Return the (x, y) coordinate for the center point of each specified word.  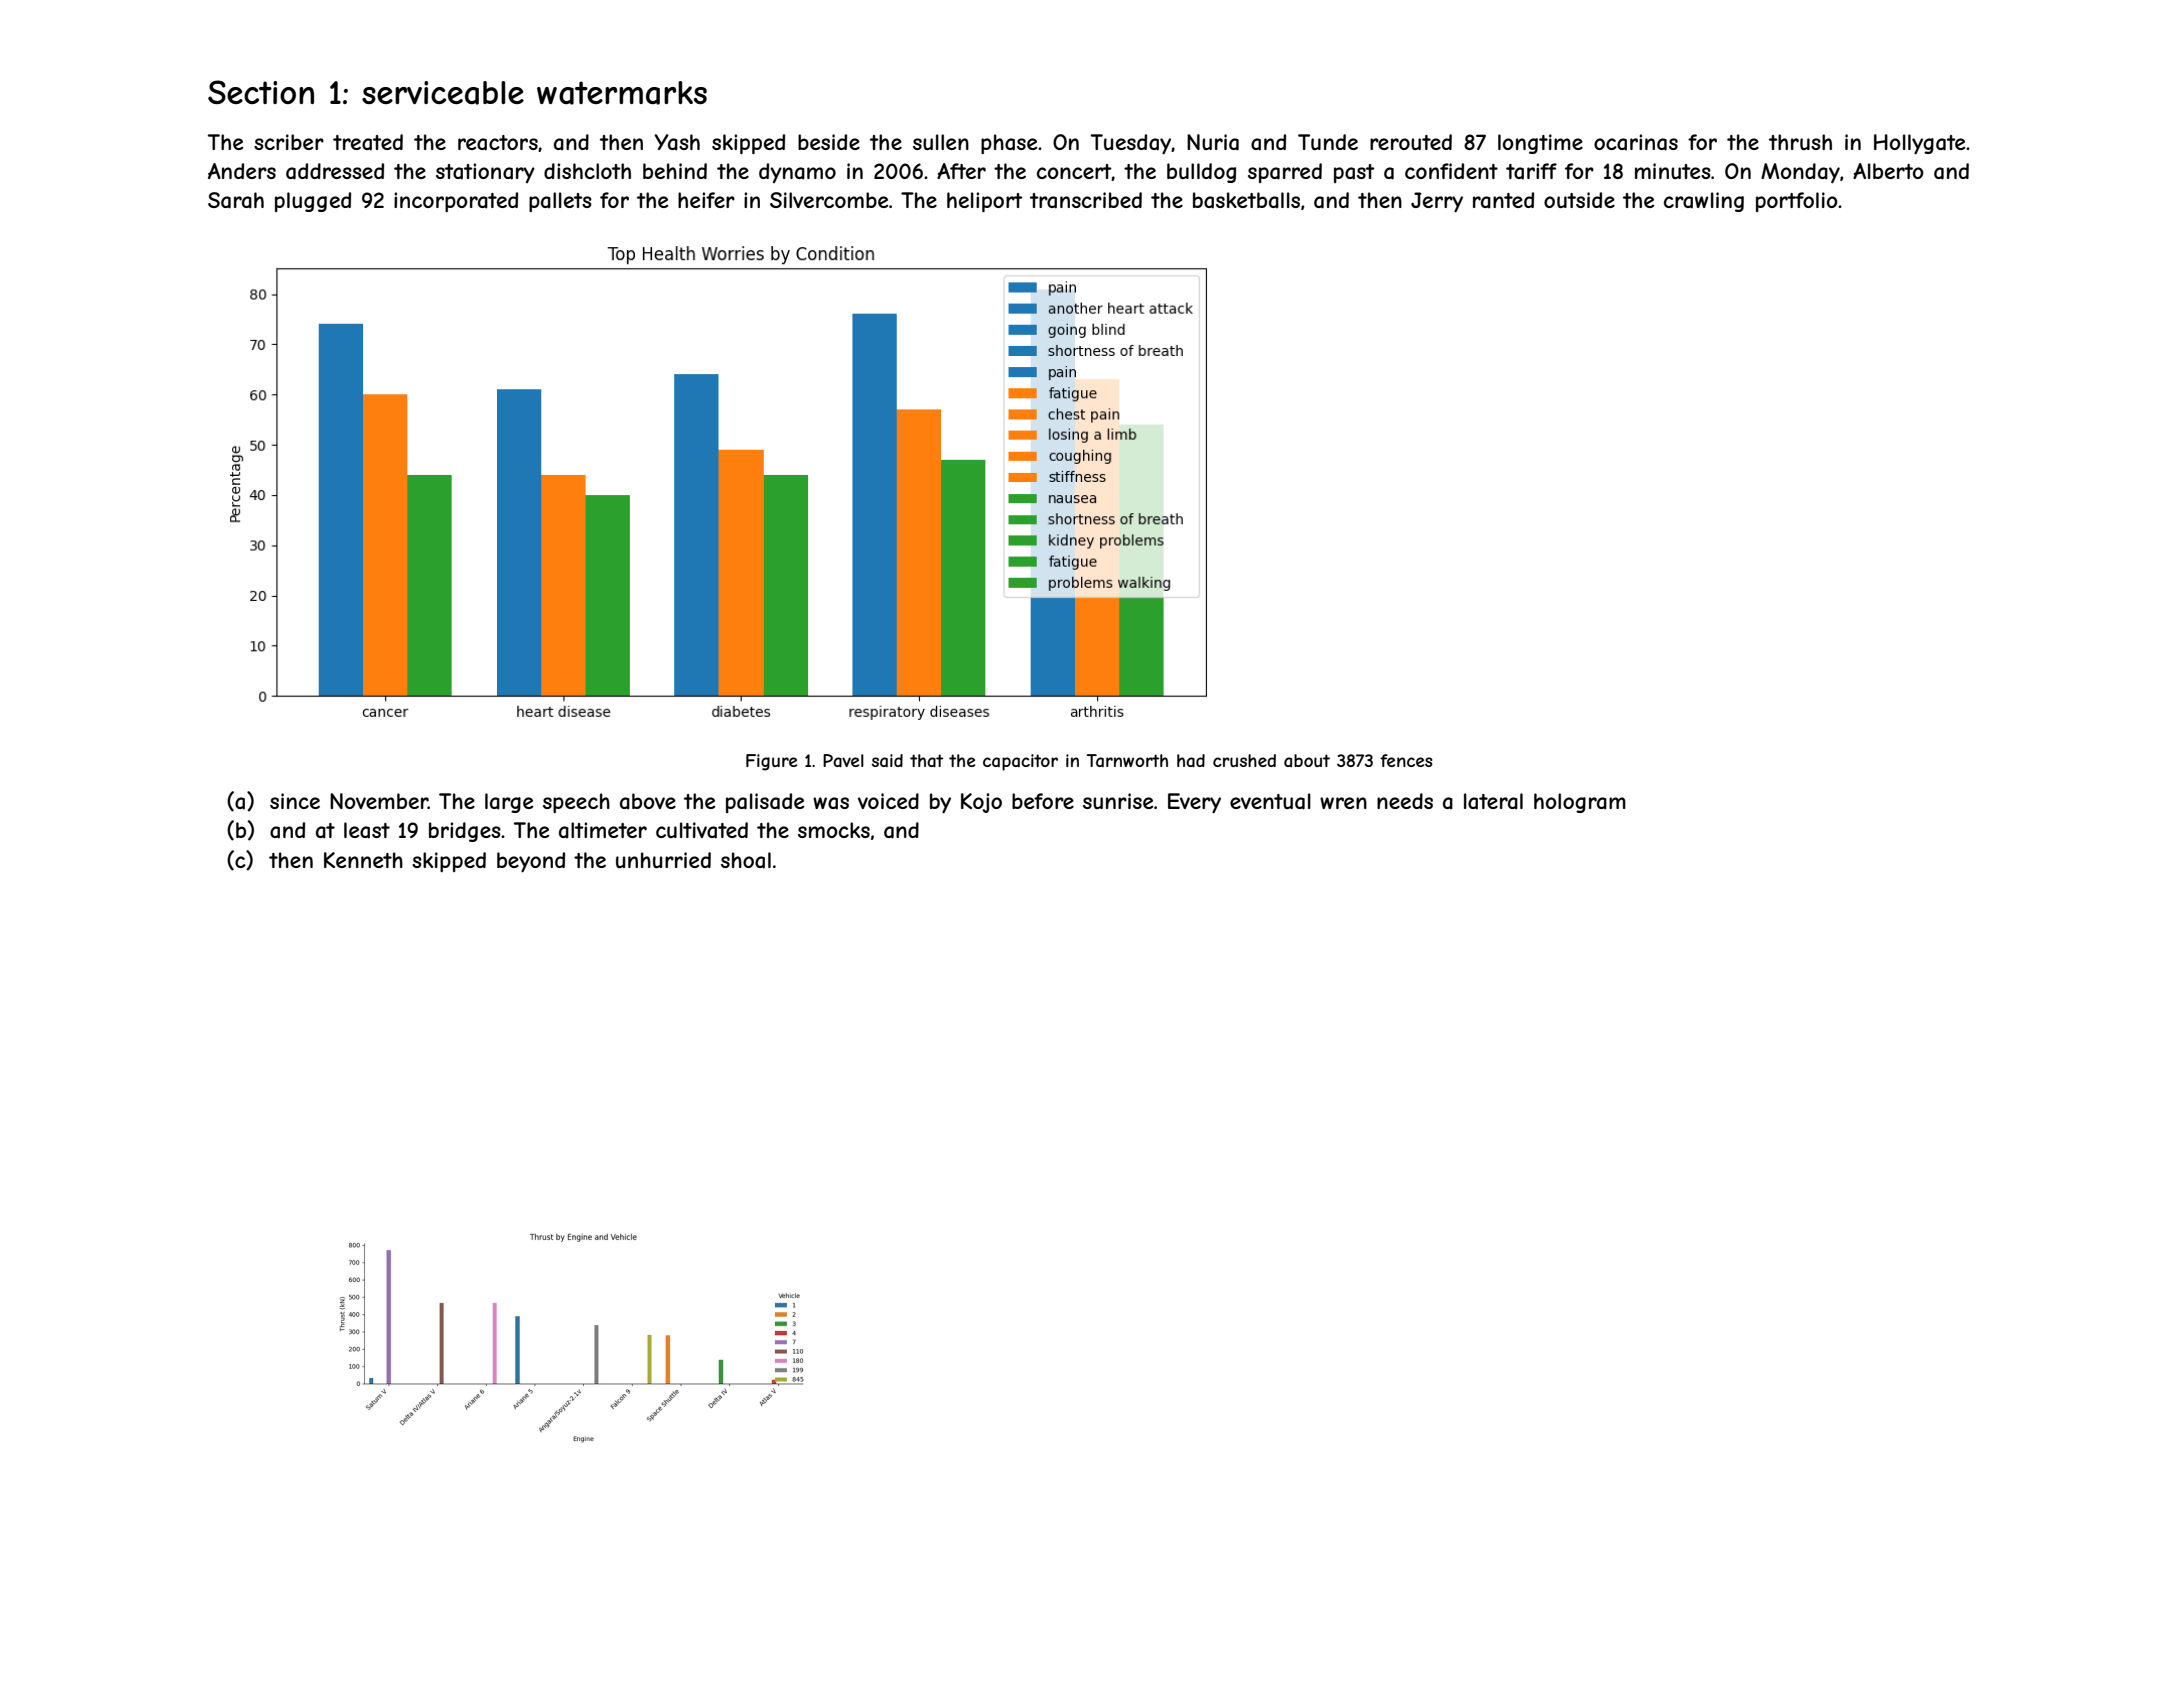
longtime (1540, 144)
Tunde (1328, 142)
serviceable (443, 93)
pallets (560, 202)
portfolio (1797, 202)
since (295, 801)
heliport (985, 202)
